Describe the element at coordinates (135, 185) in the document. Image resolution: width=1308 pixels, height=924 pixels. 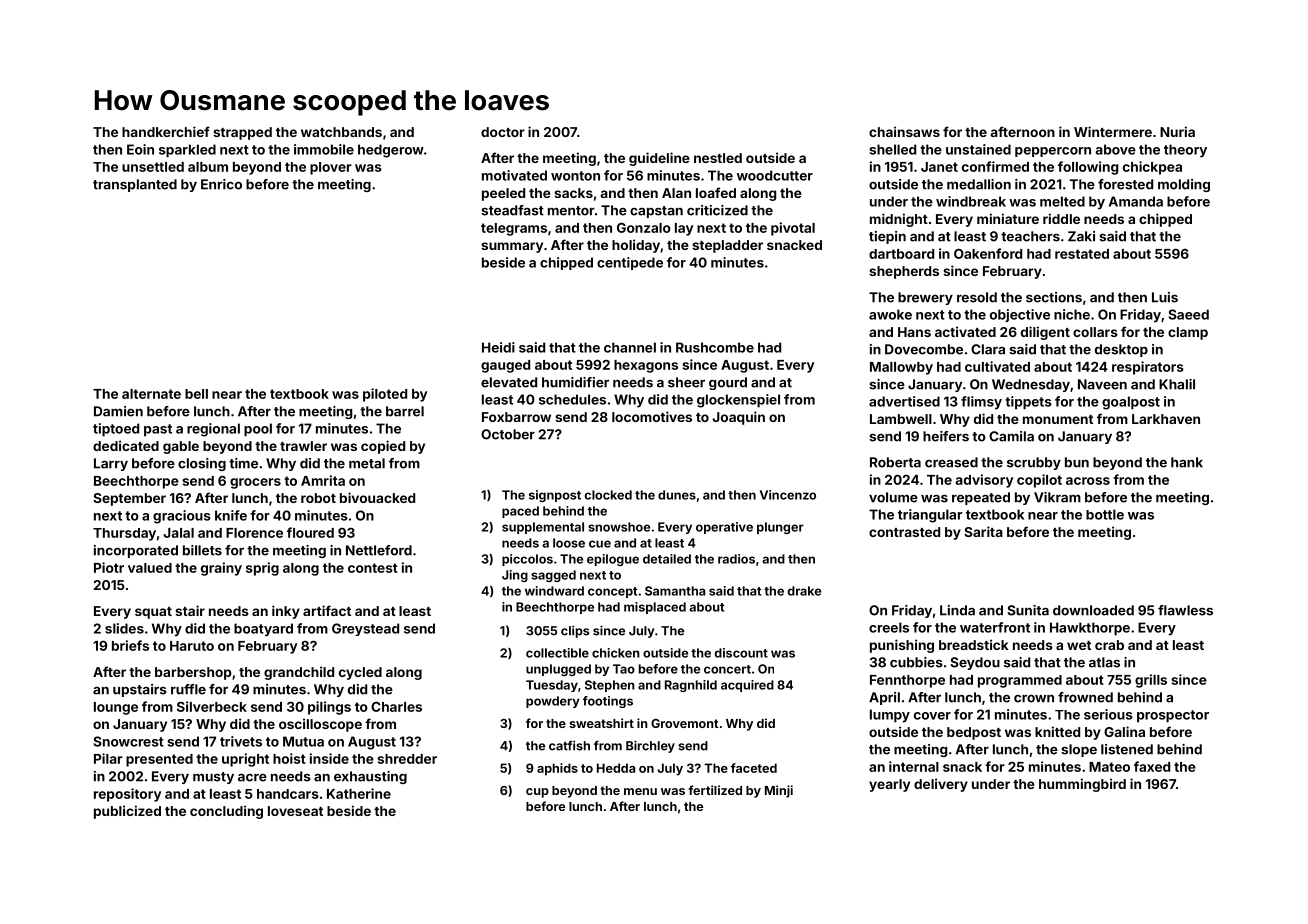
I see `transplanted` at that location.
